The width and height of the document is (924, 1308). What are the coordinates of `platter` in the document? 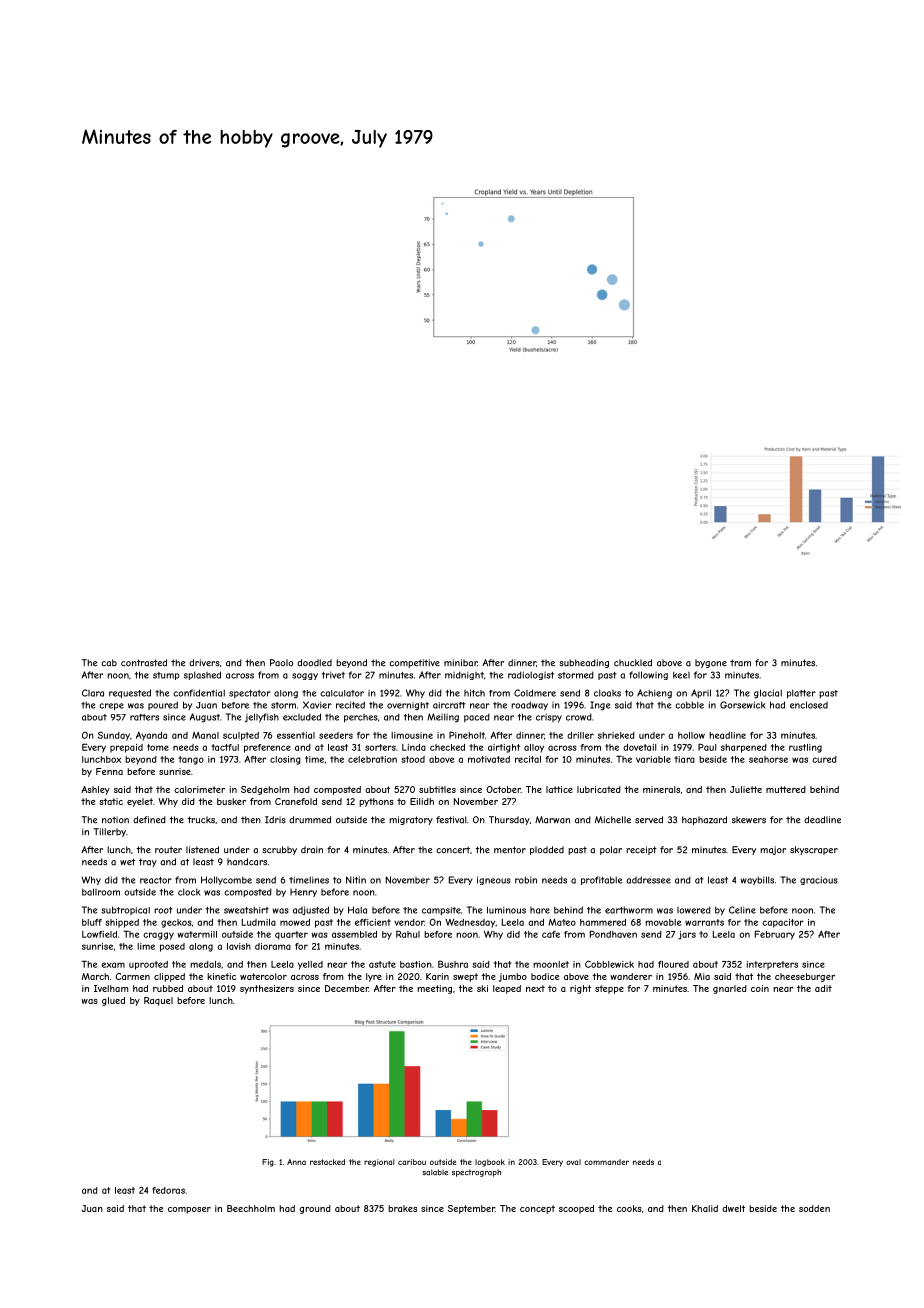 It's located at (801, 694).
